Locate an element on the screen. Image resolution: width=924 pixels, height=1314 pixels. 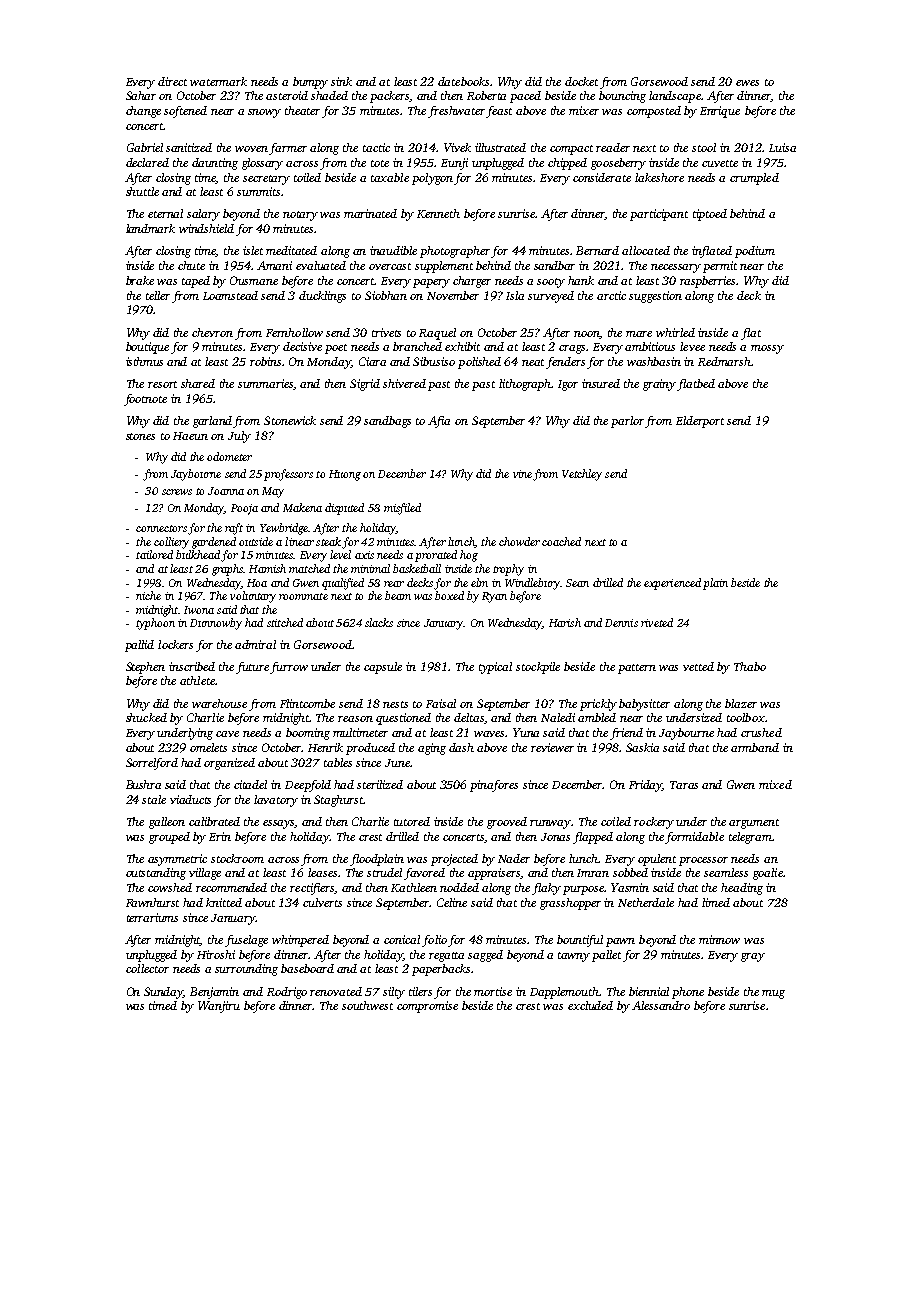
experienced is located at coordinates (672, 584).
